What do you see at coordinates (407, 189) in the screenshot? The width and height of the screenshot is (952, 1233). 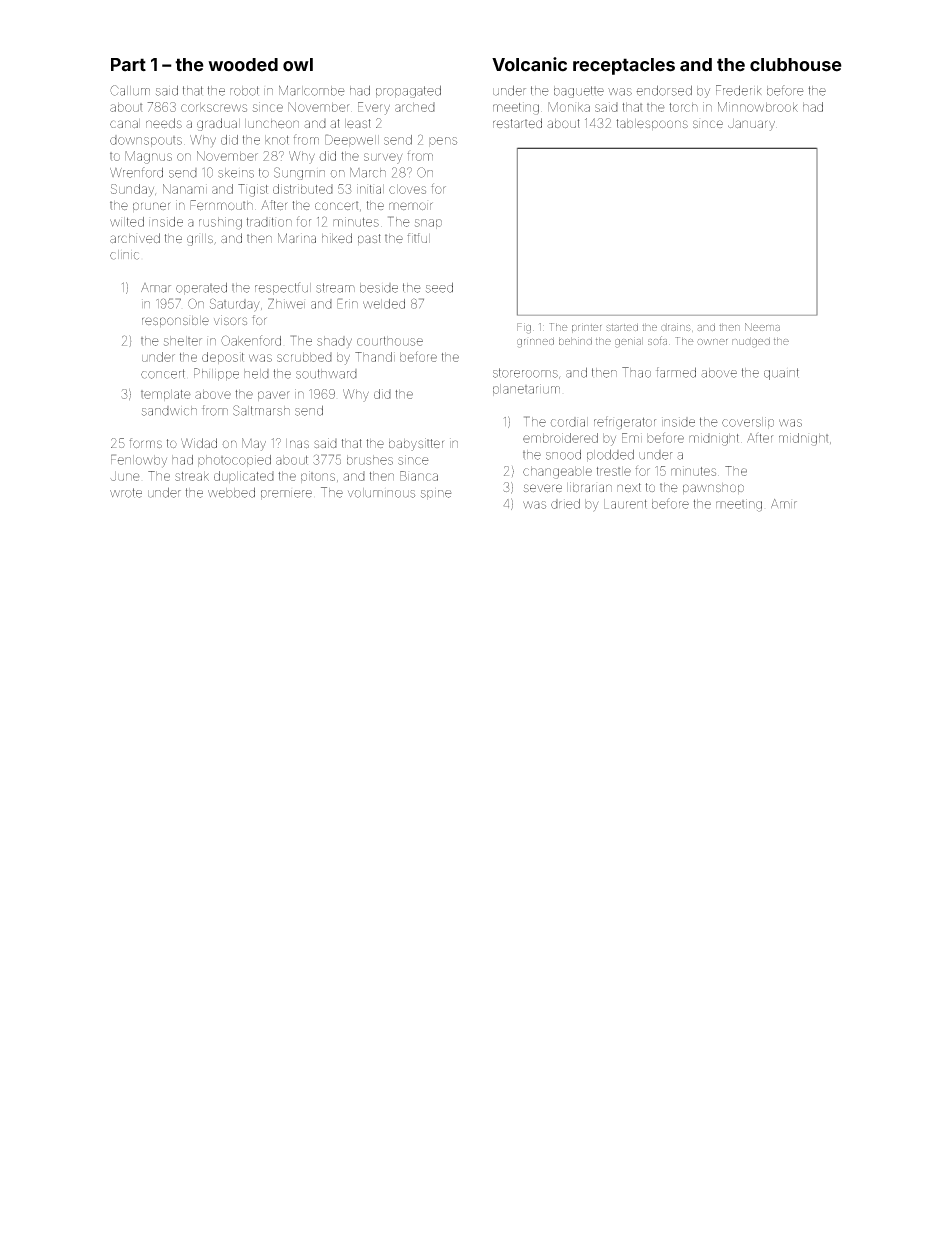 I see `cloves` at bounding box center [407, 189].
